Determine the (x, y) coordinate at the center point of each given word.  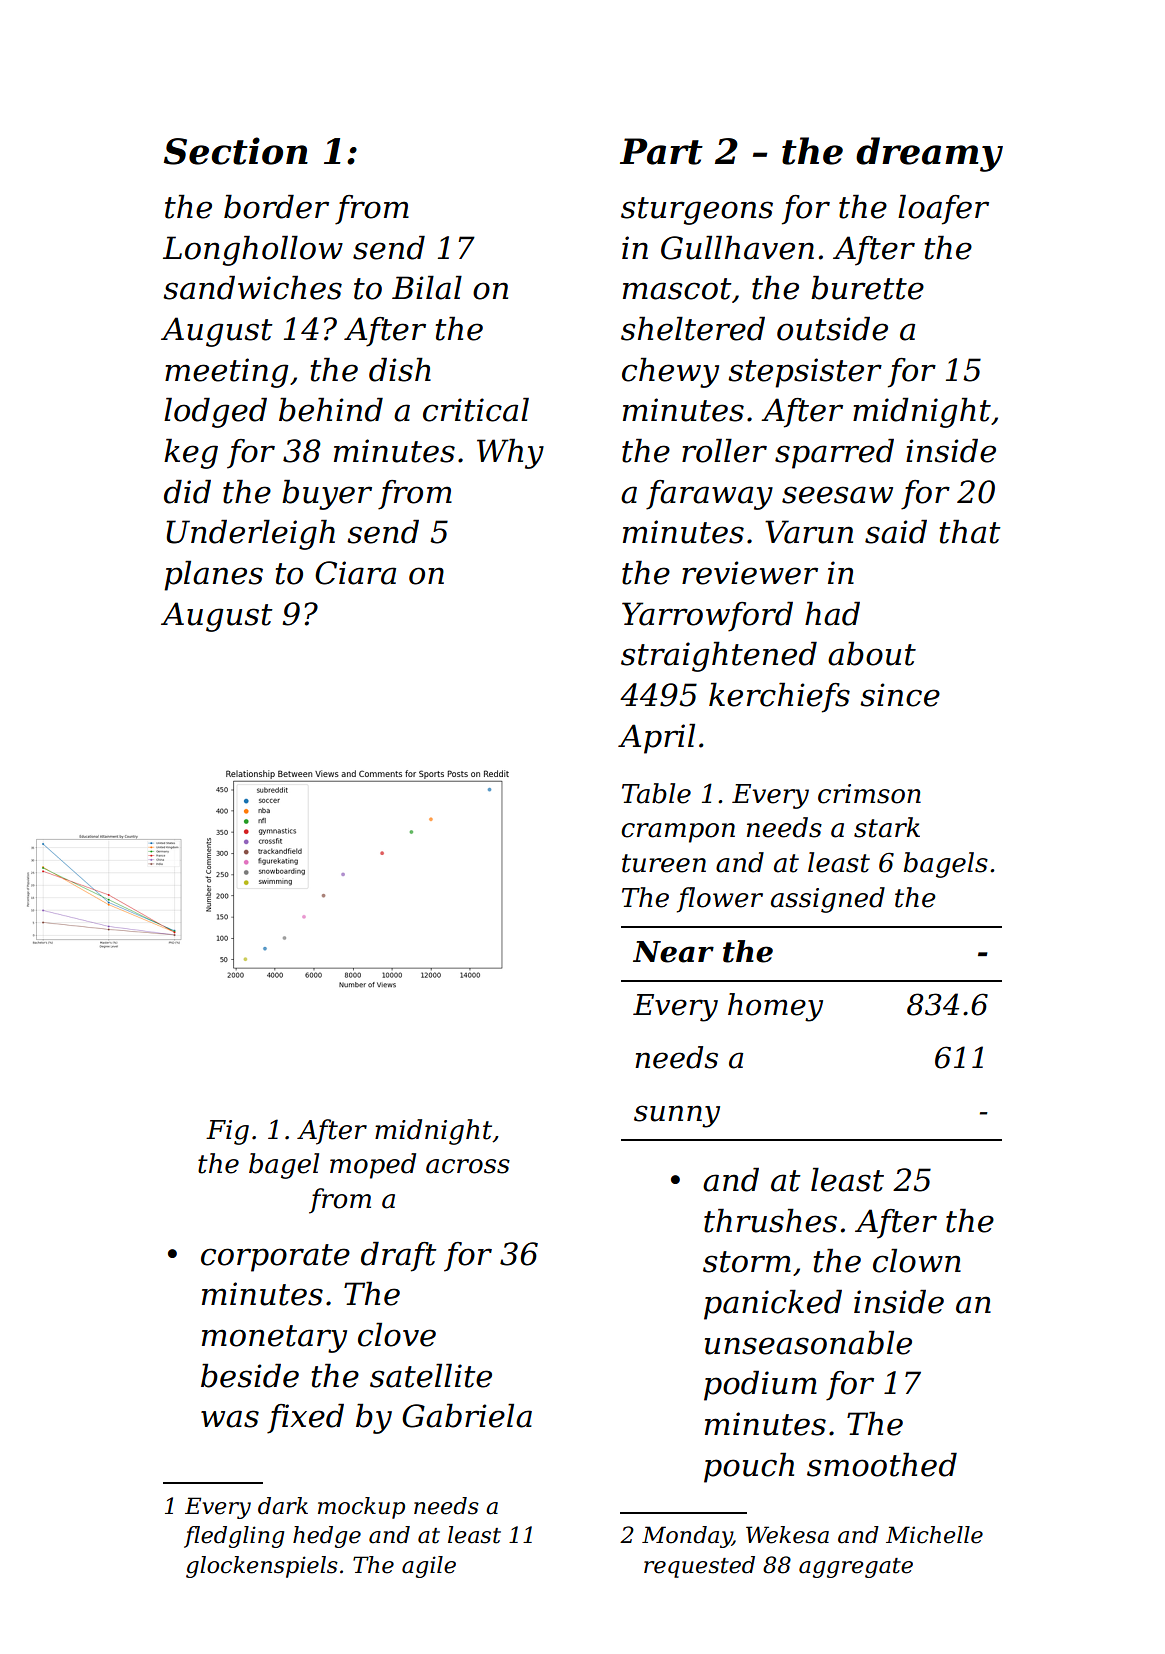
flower (720, 900)
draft (399, 1256)
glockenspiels (262, 1567)
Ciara (355, 573)
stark (887, 827)
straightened (719, 656)
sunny (677, 1116)
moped (373, 1166)
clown (917, 1260)
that (970, 531)
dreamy (929, 154)
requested (699, 1567)
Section (236, 151)
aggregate (856, 1568)
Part (661, 151)
